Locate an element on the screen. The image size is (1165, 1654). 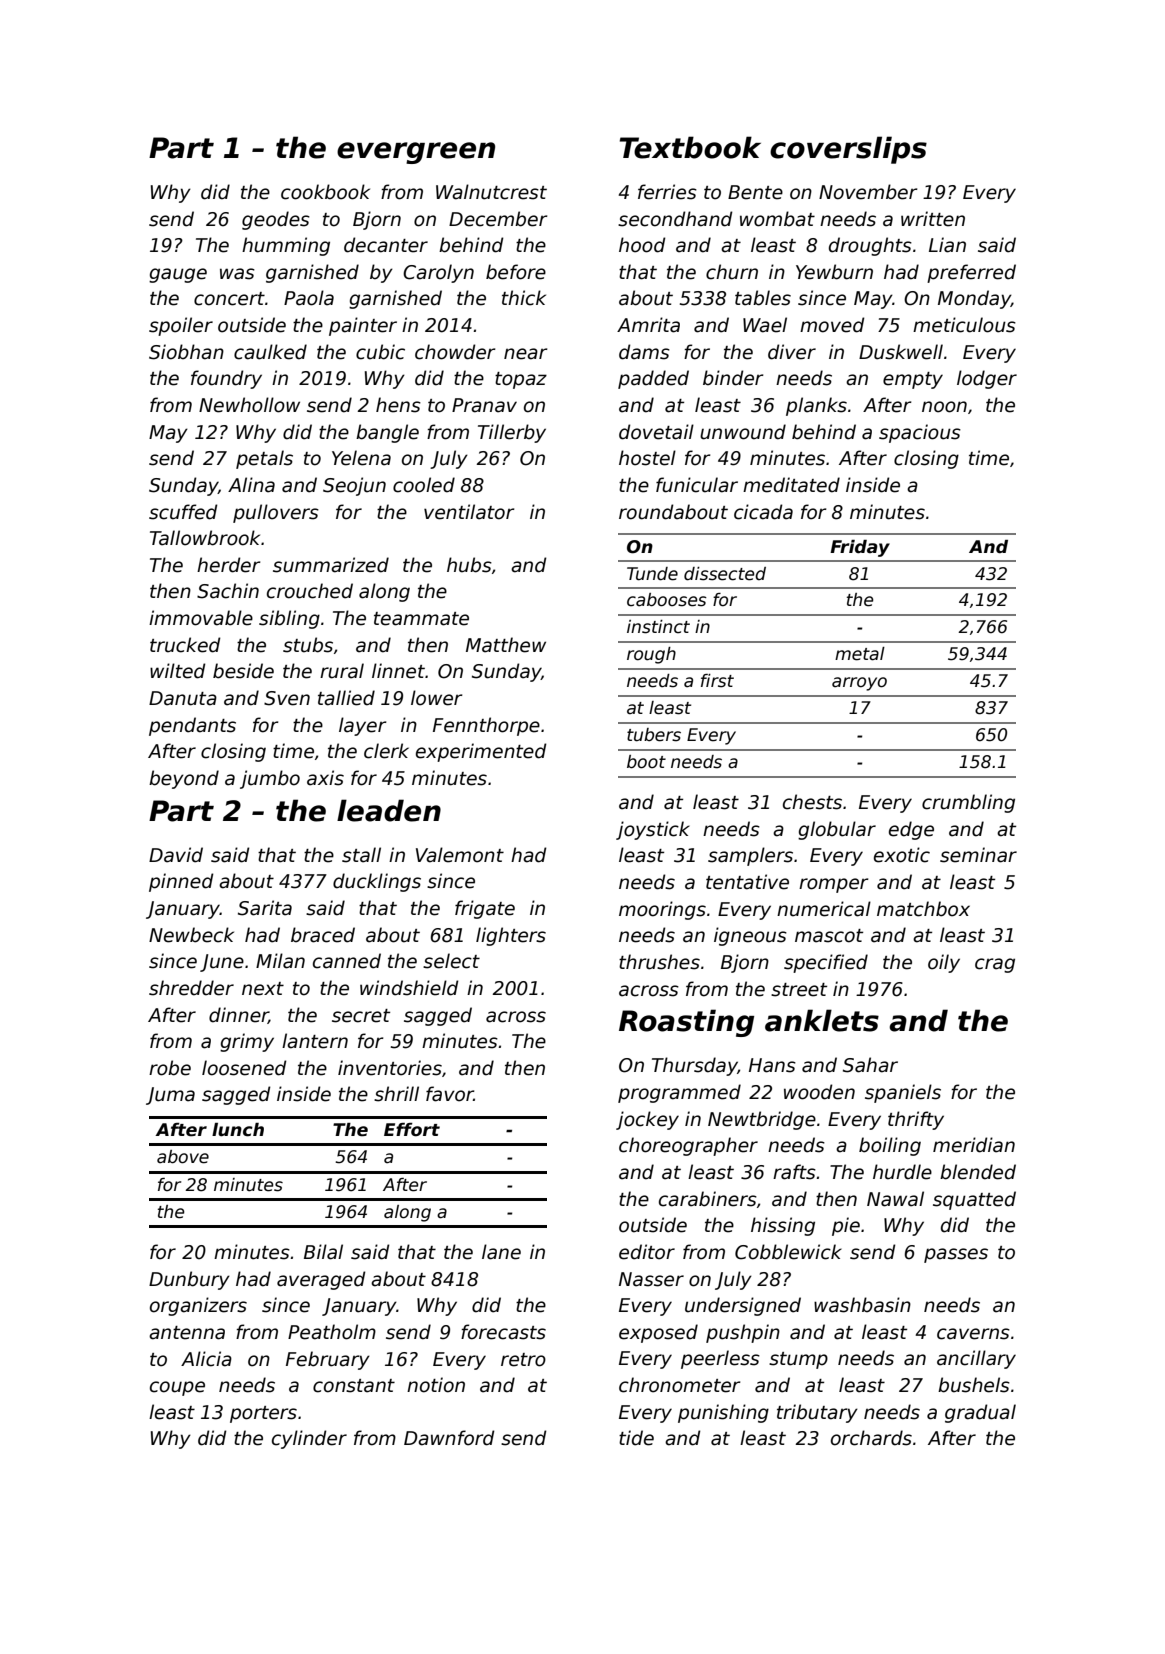
Textbook is located at coordinates (690, 147).
